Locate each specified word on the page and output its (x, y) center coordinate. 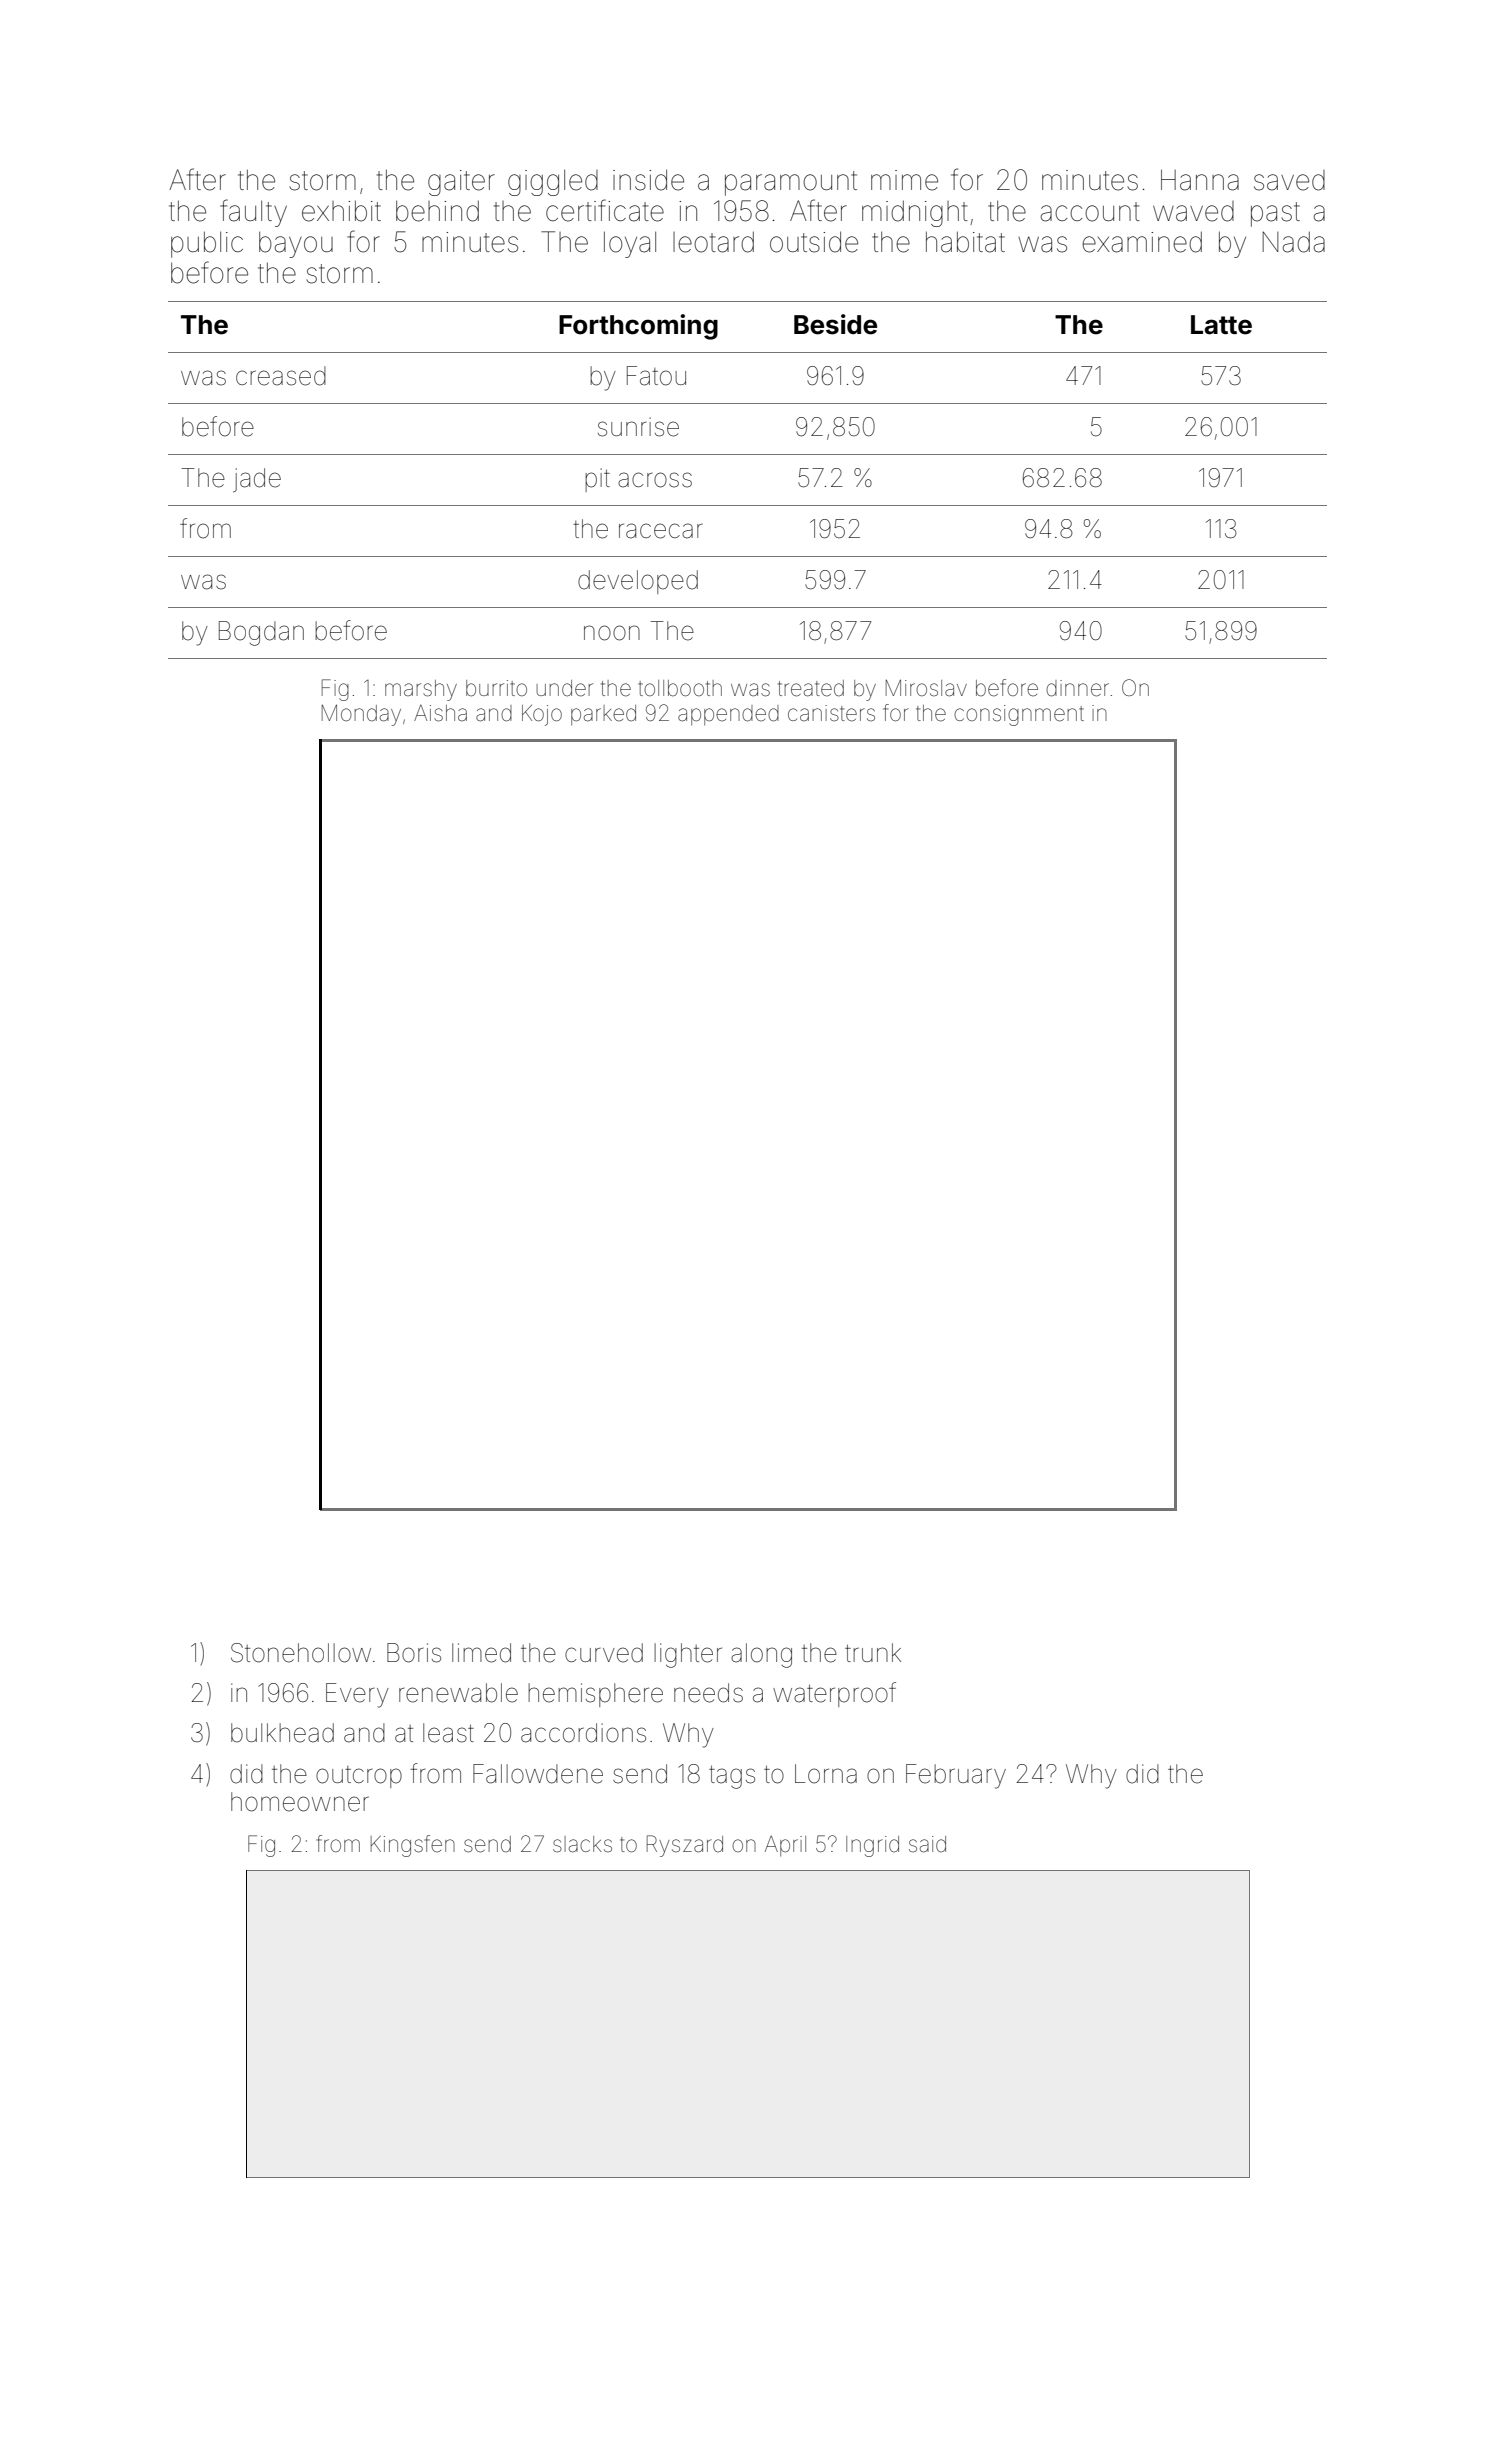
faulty (253, 213)
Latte (1221, 325)
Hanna (1200, 180)
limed (481, 1653)
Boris (414, 1653)
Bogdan (261, 633)
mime (904, 180)
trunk (873, 1652)
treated (811, 688)
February (956, 1776)
